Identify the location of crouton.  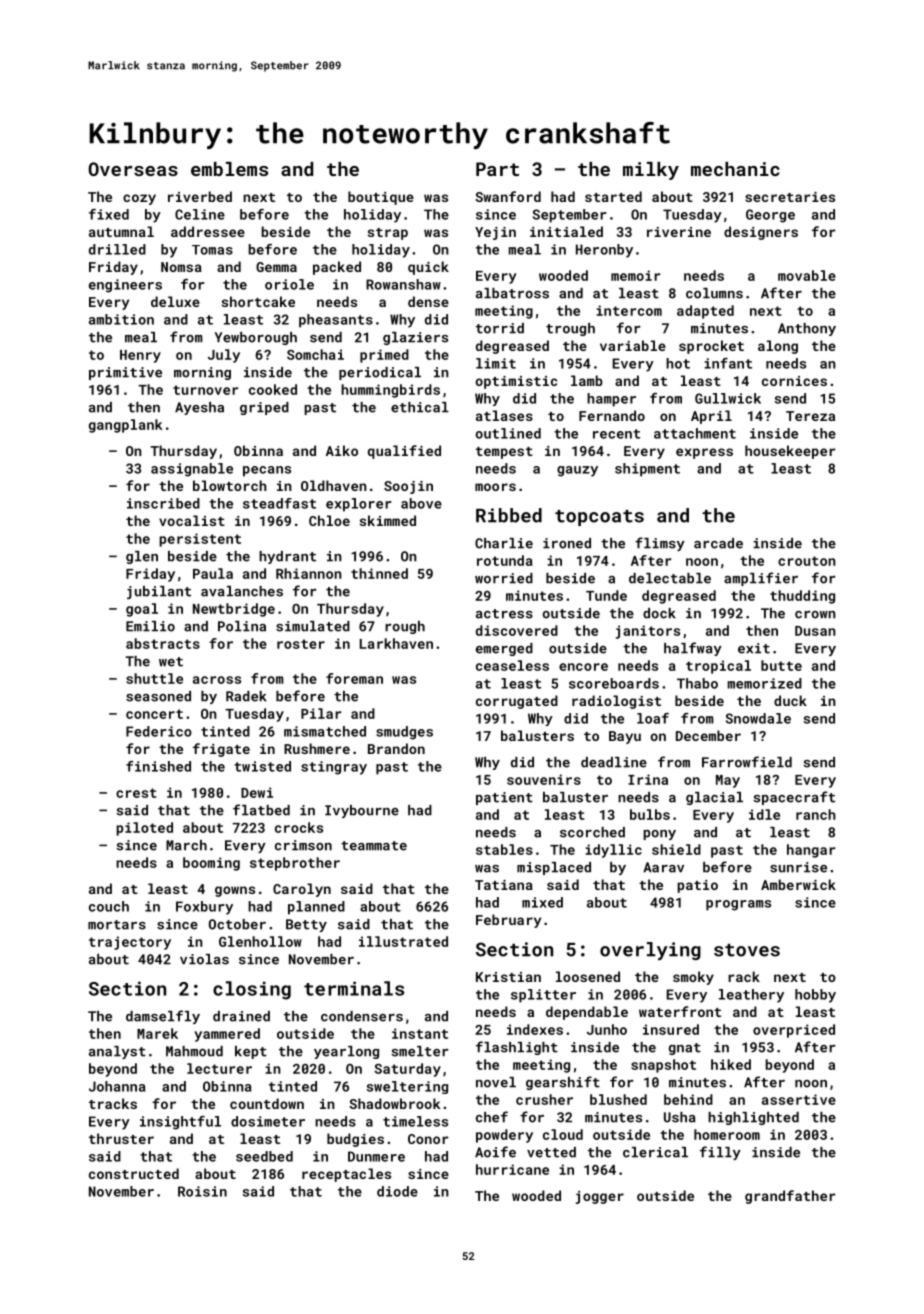
(807, 561).
